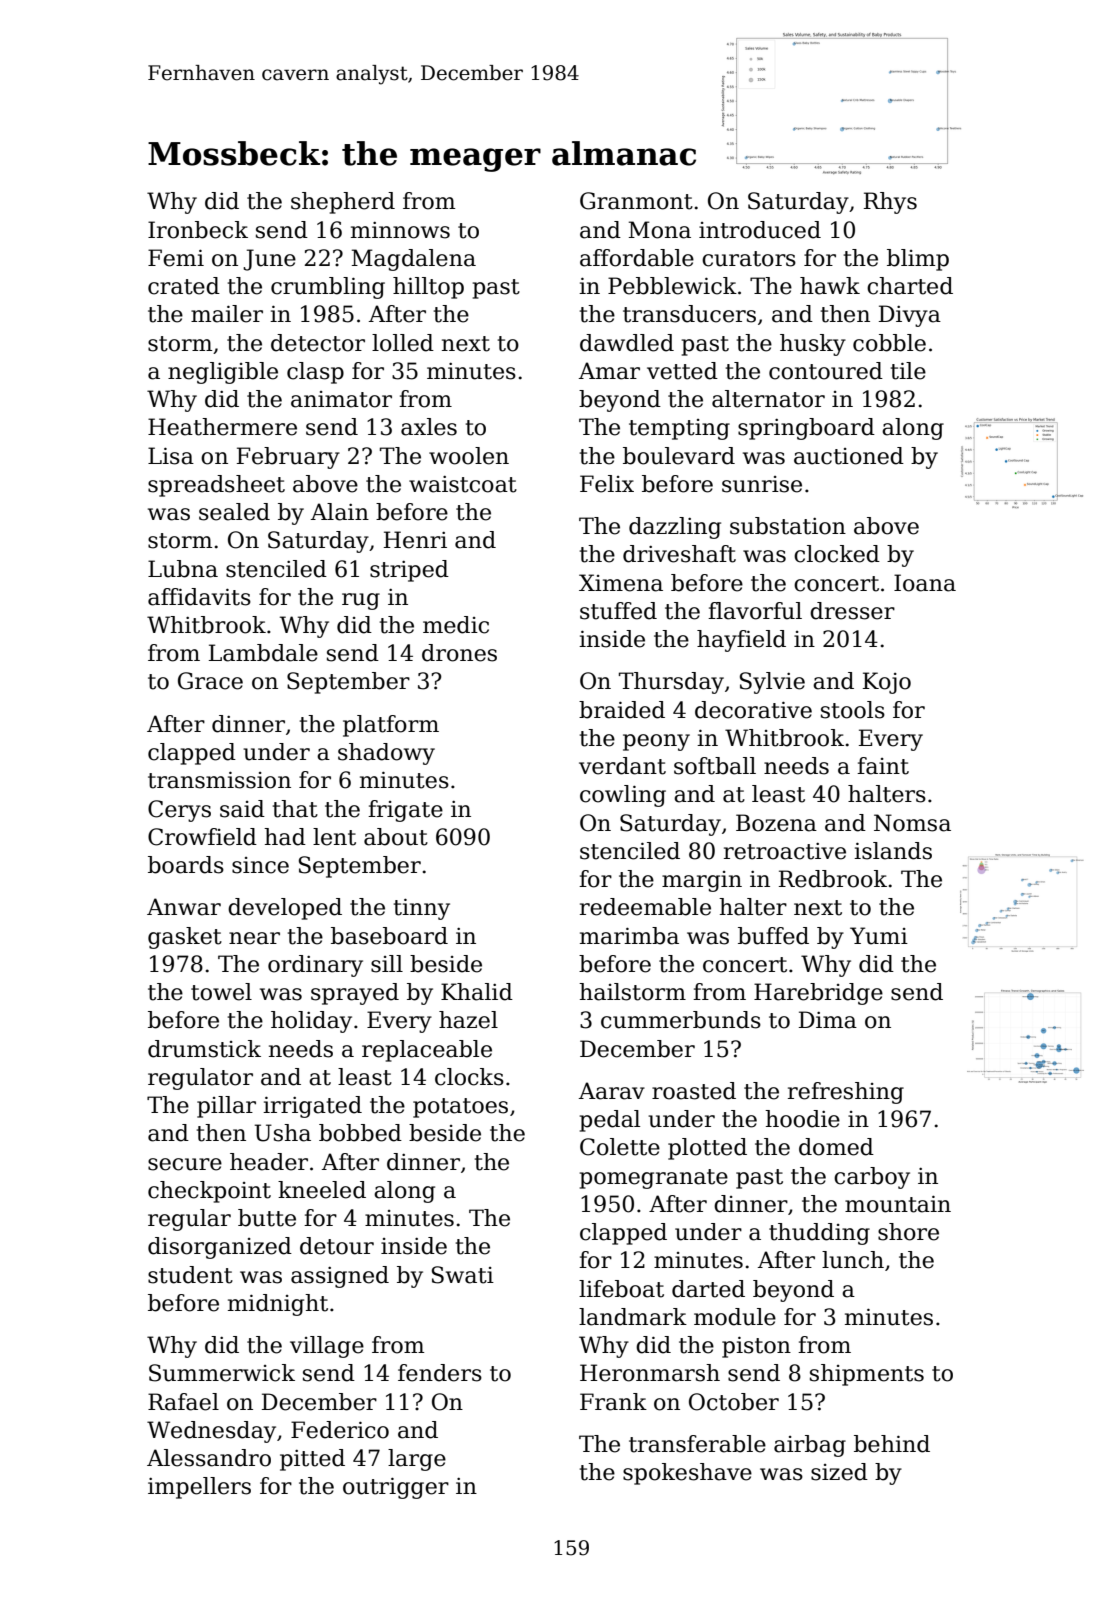 This image has height=1601, width=1105. Describe the element at coordinates (469, 1077) in the image. I see `clocks` at that location.
